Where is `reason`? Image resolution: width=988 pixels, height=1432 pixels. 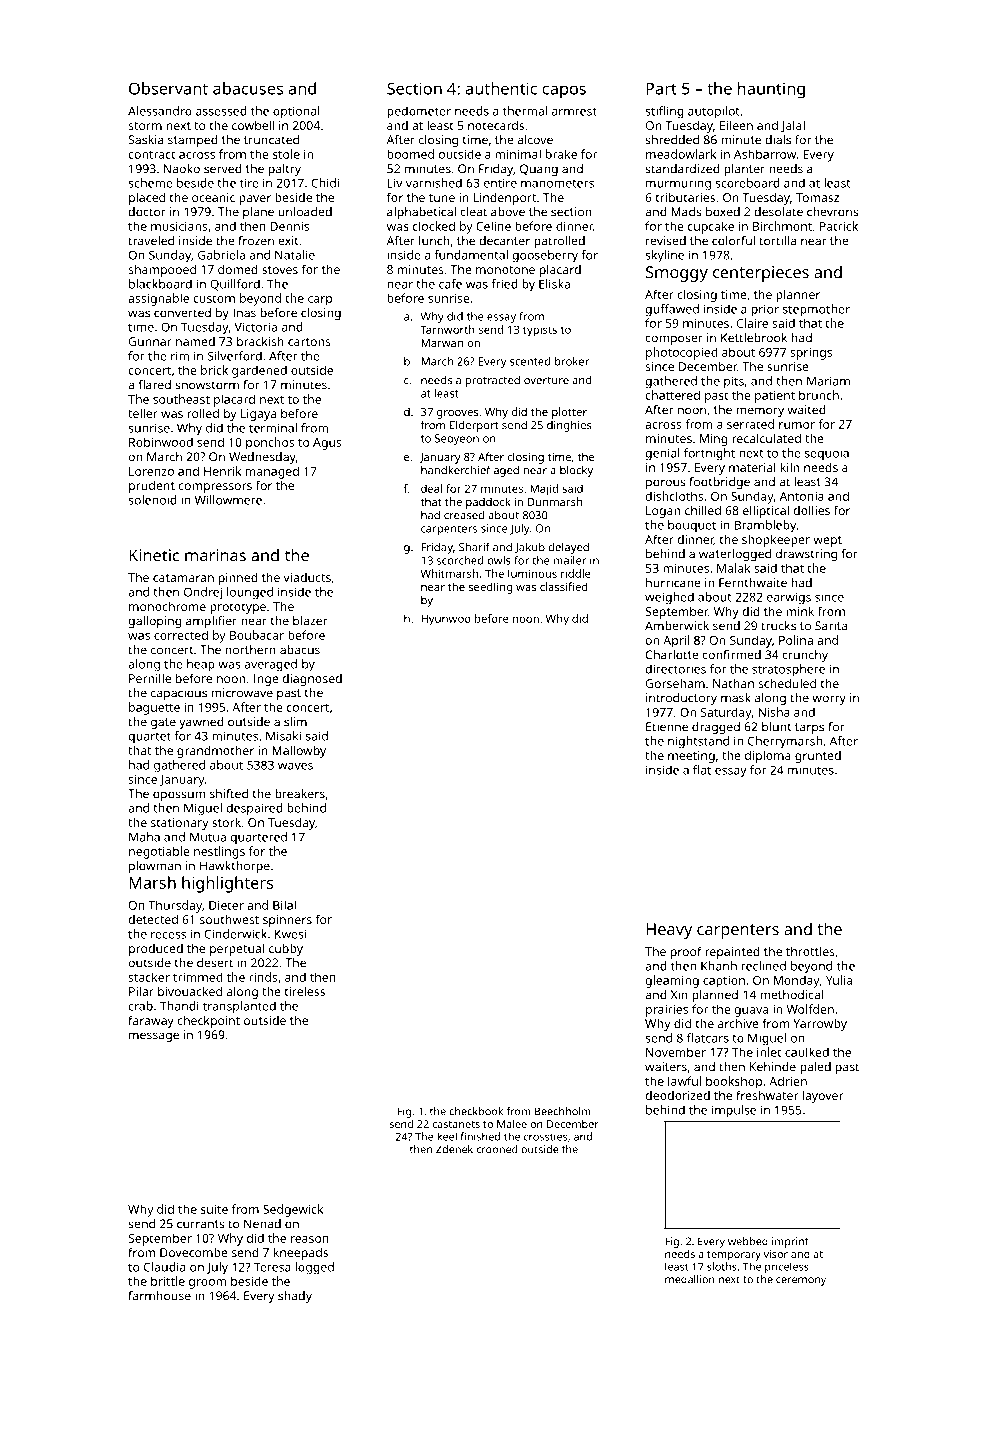 reason is located at coordinates (310, 1239).
